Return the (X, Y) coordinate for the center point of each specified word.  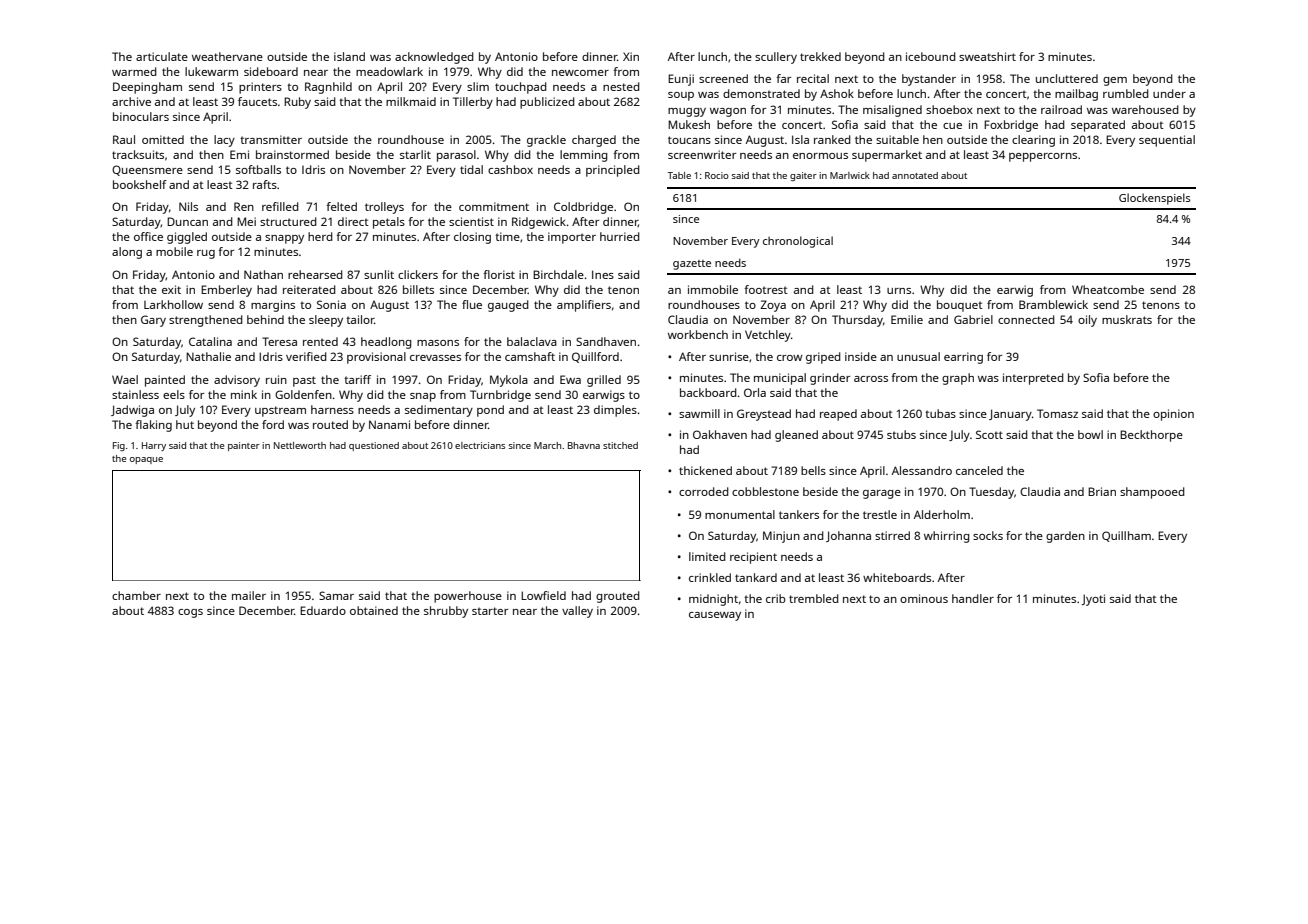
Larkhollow (173, 304)
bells (813, 470)
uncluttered (1067, 78)
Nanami (389, 424)
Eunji (681, 80)
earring (963, 358)
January (1010, 415)
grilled (604, 381)
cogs (190, 613)
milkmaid (411, 101)
